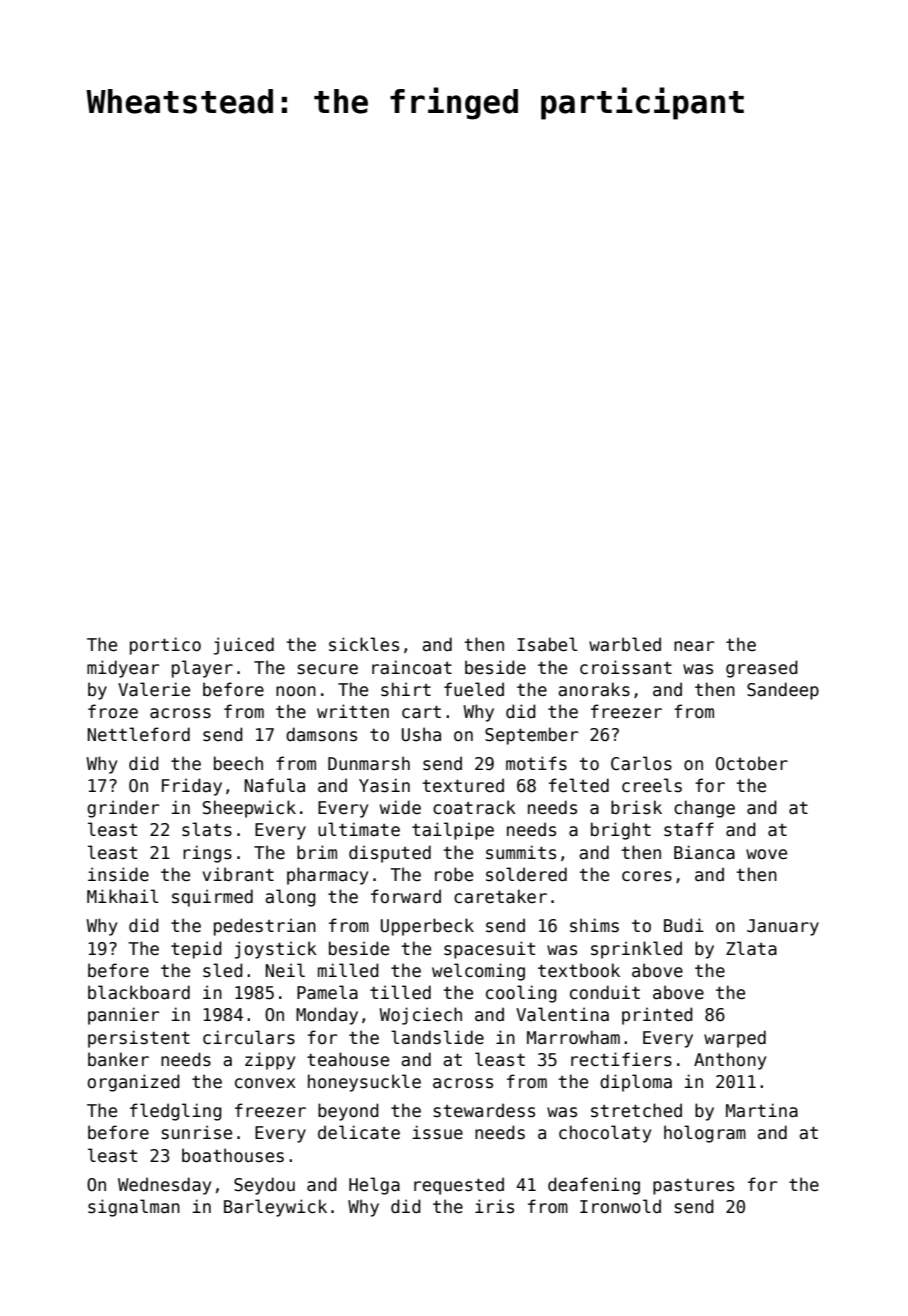 The height and width of the screenshot is (1316, 908). Describe the element at coordinates (139, 1039) in the screenshot. I see `persistent` at that location.
